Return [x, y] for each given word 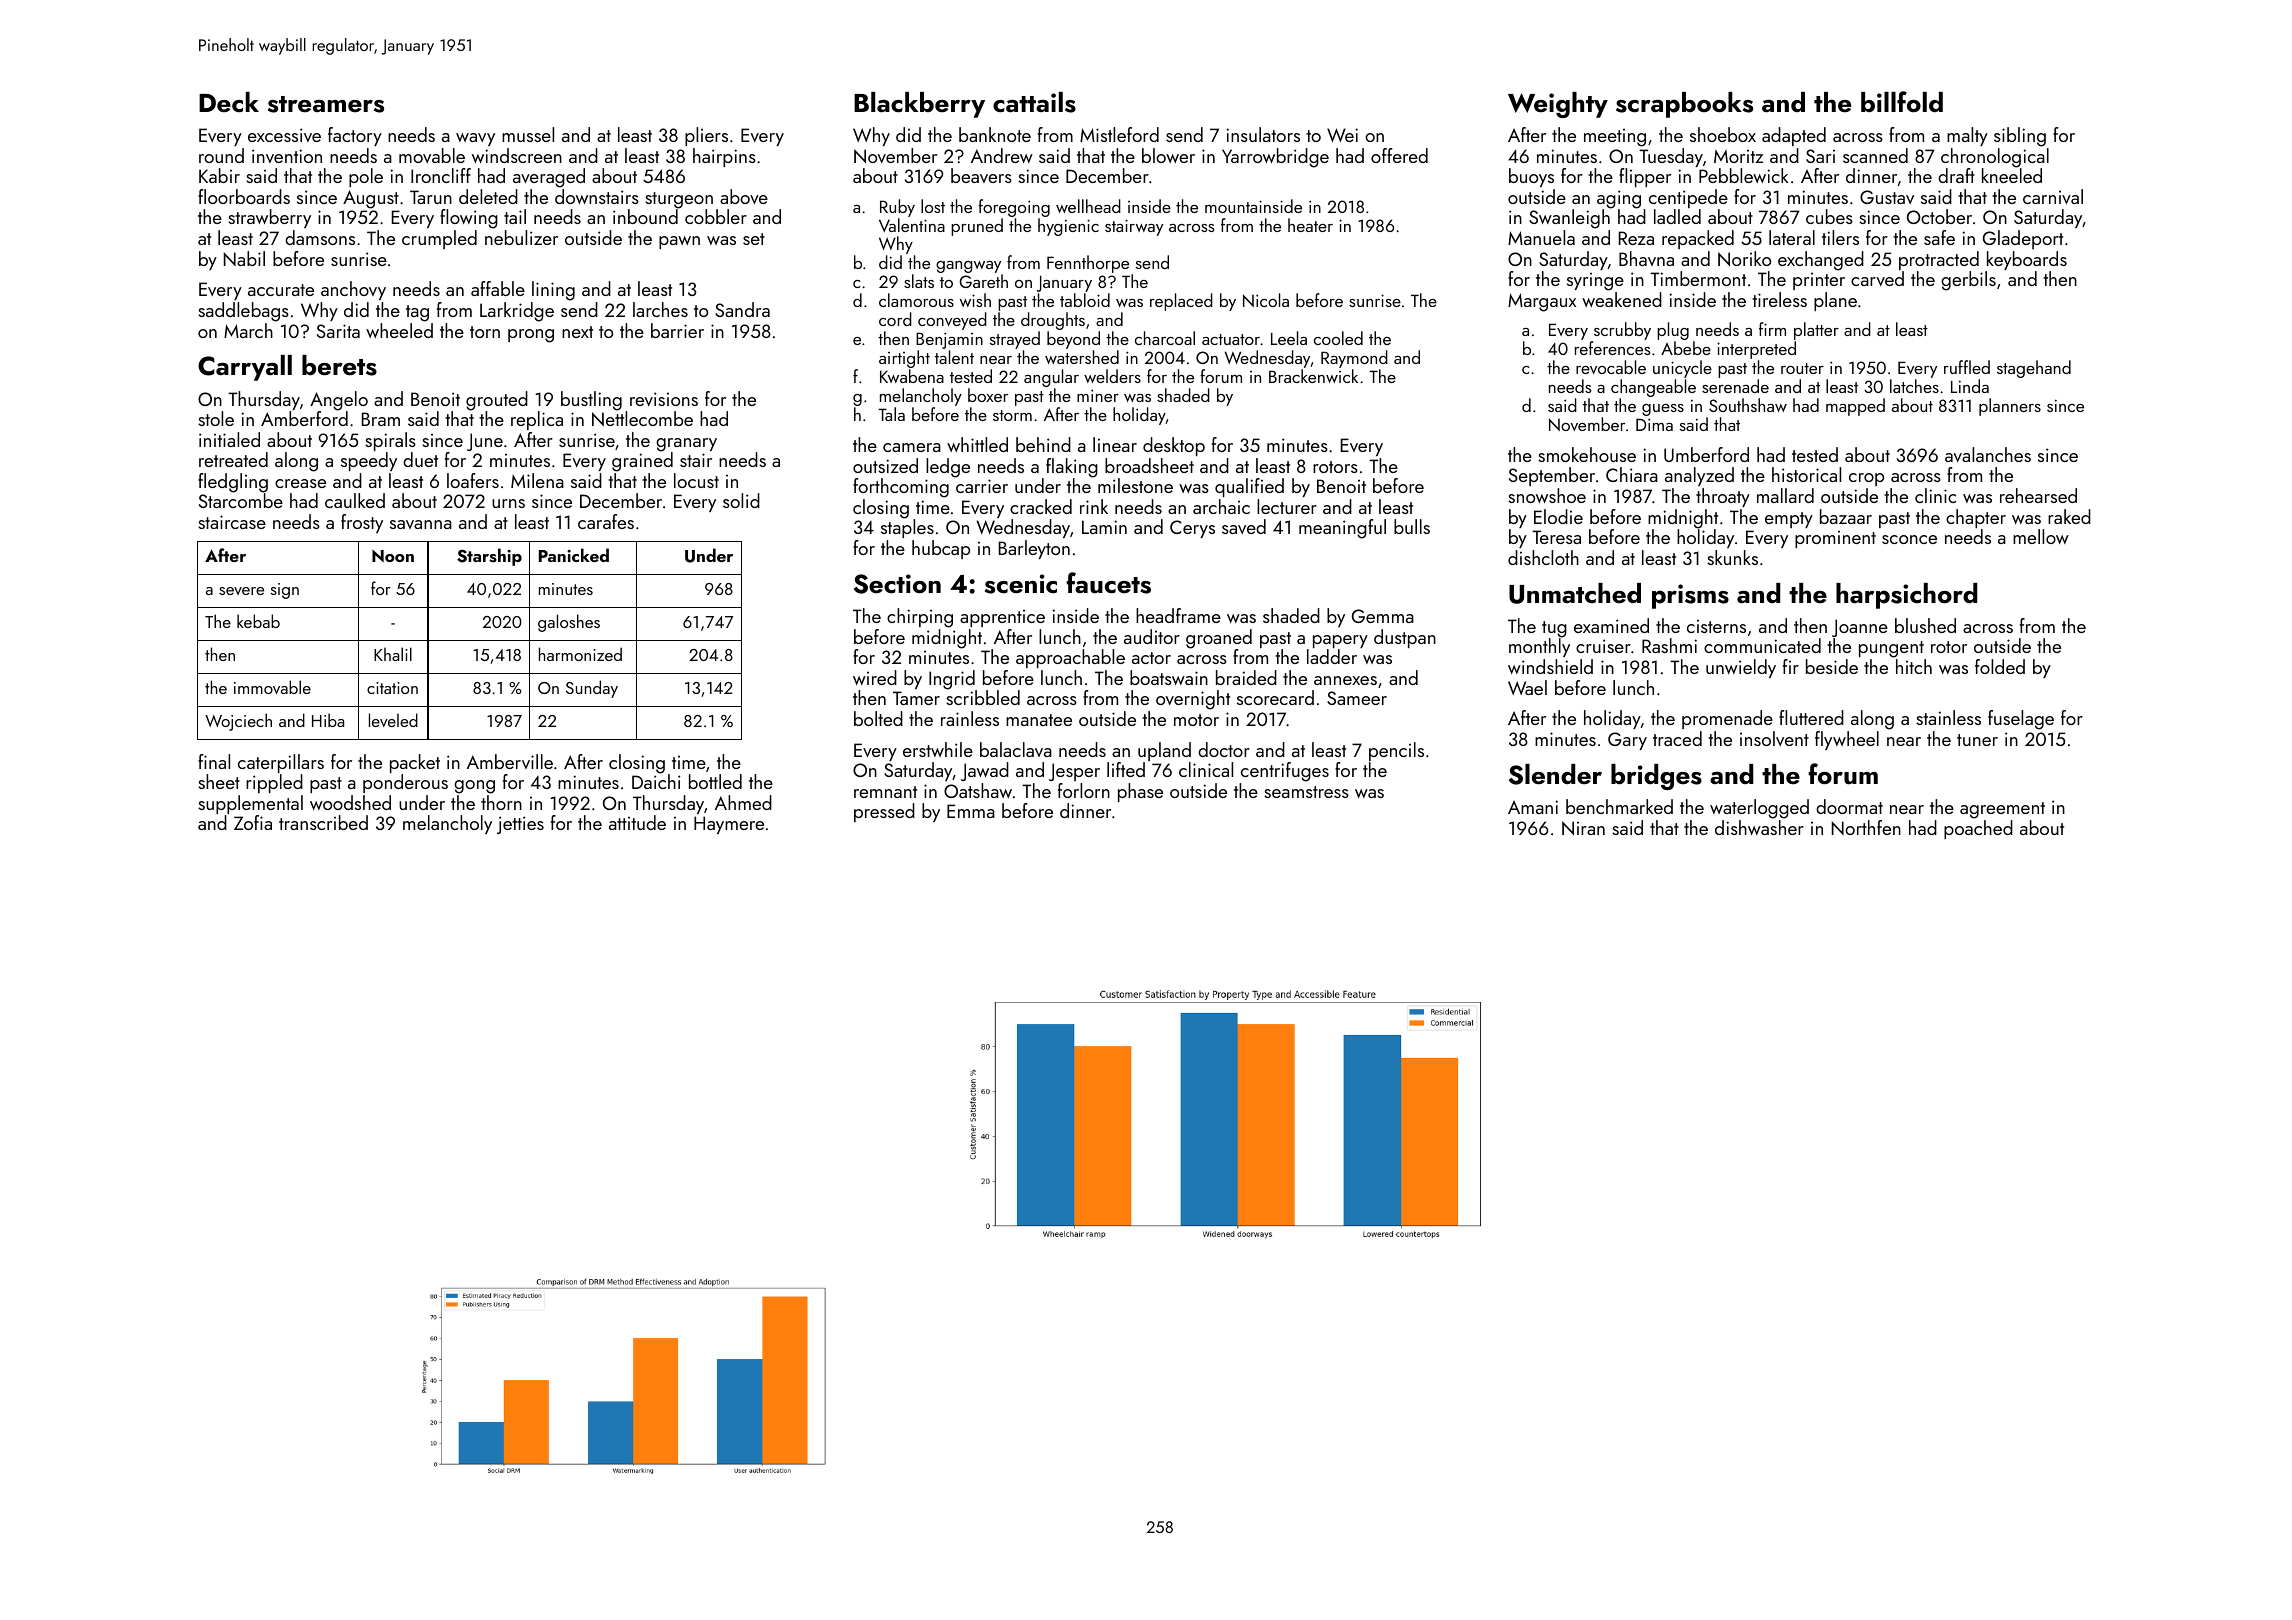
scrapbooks [1684, 105]
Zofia [253, 822]
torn [485, 332]
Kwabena [912, 376]
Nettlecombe [642, 418]
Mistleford [1119, 134]
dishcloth [1543, 557]
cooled [1338, 338]
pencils [1396, 751]
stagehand [2034, 369]
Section [897, 584]
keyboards [2027, 260]
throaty [1723, 497]
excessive [284, 135]
